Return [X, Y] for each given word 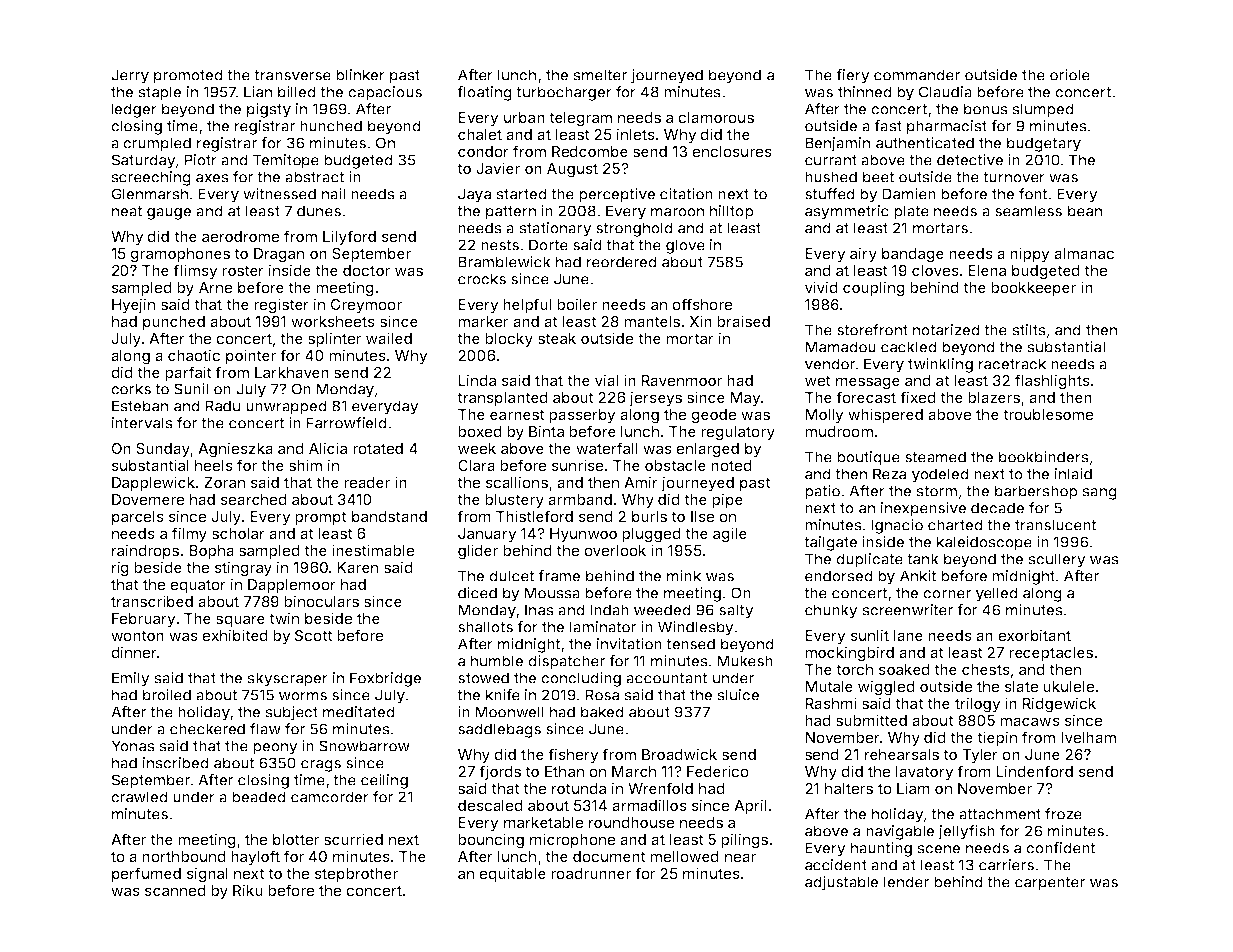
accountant [667, 678]
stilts [1029, 330]
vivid [821, 287]
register [281, 306]
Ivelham [1088, 737]
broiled [167, 695]
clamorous [716, 117]
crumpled [157, 144]
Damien [909, 194]
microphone [572, 840]
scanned [175, 890]
